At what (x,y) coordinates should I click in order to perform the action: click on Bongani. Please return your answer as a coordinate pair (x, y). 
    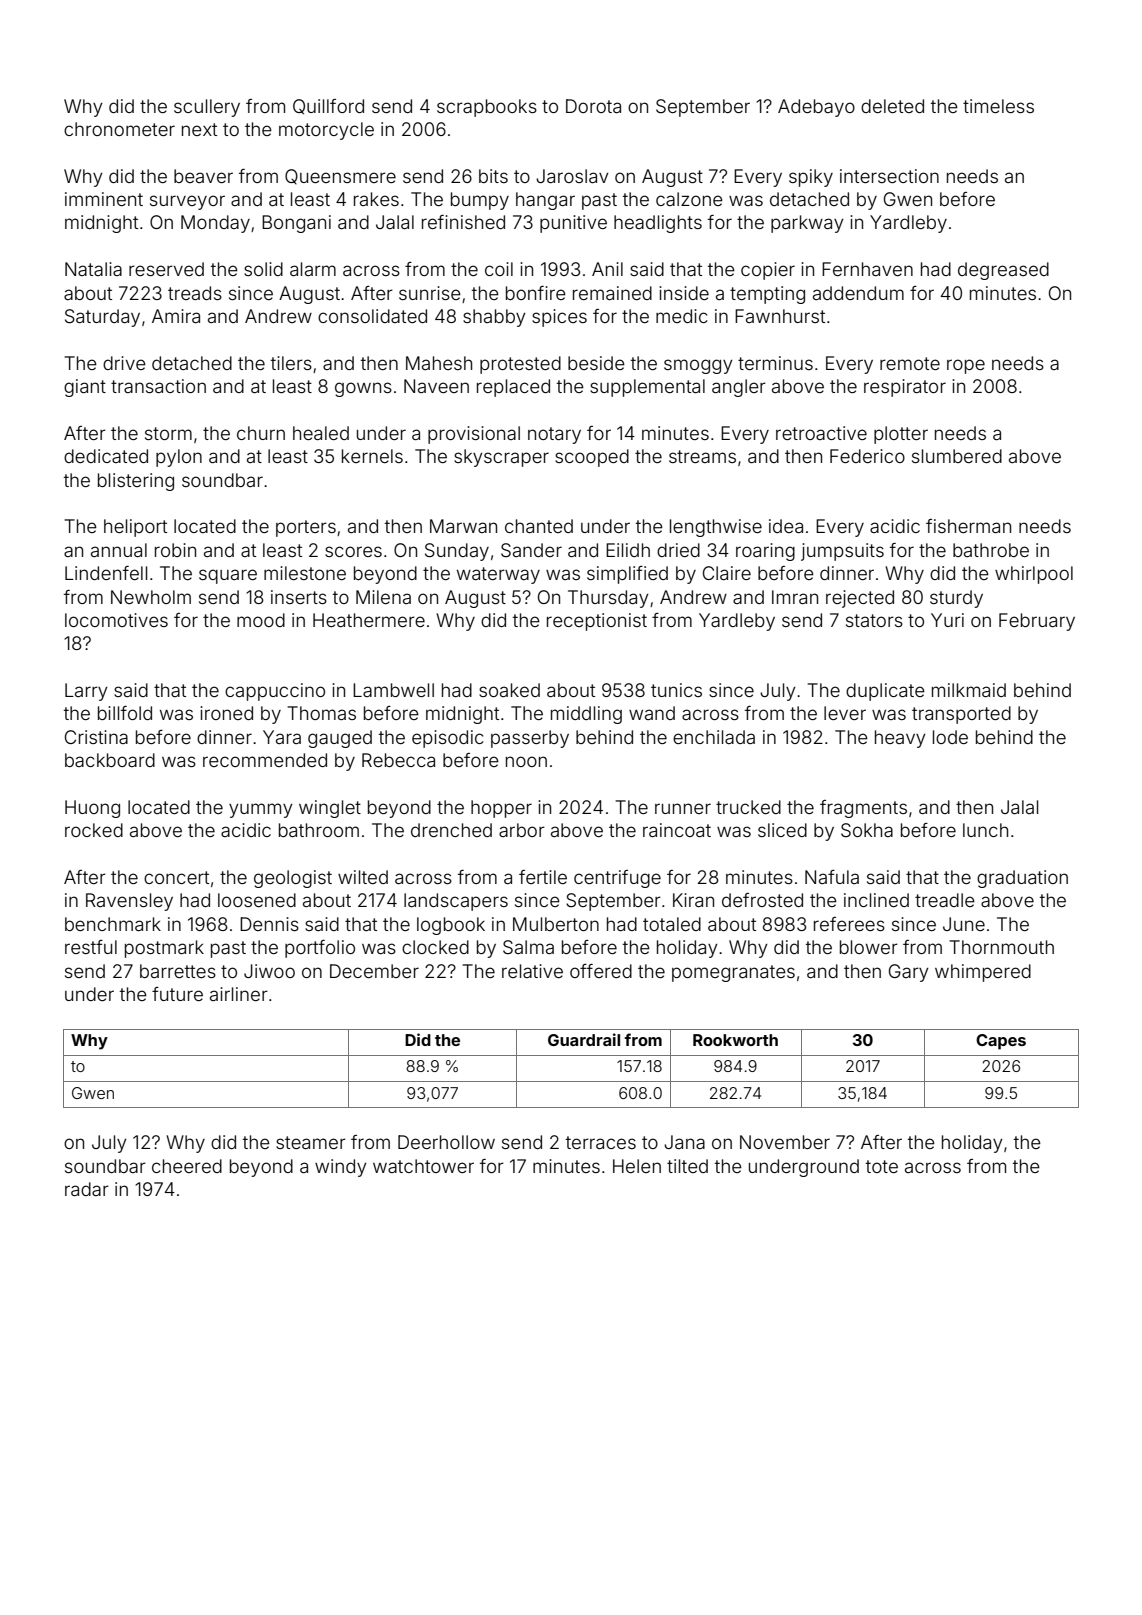
    Looking at the image, I should click on (296, 224).
